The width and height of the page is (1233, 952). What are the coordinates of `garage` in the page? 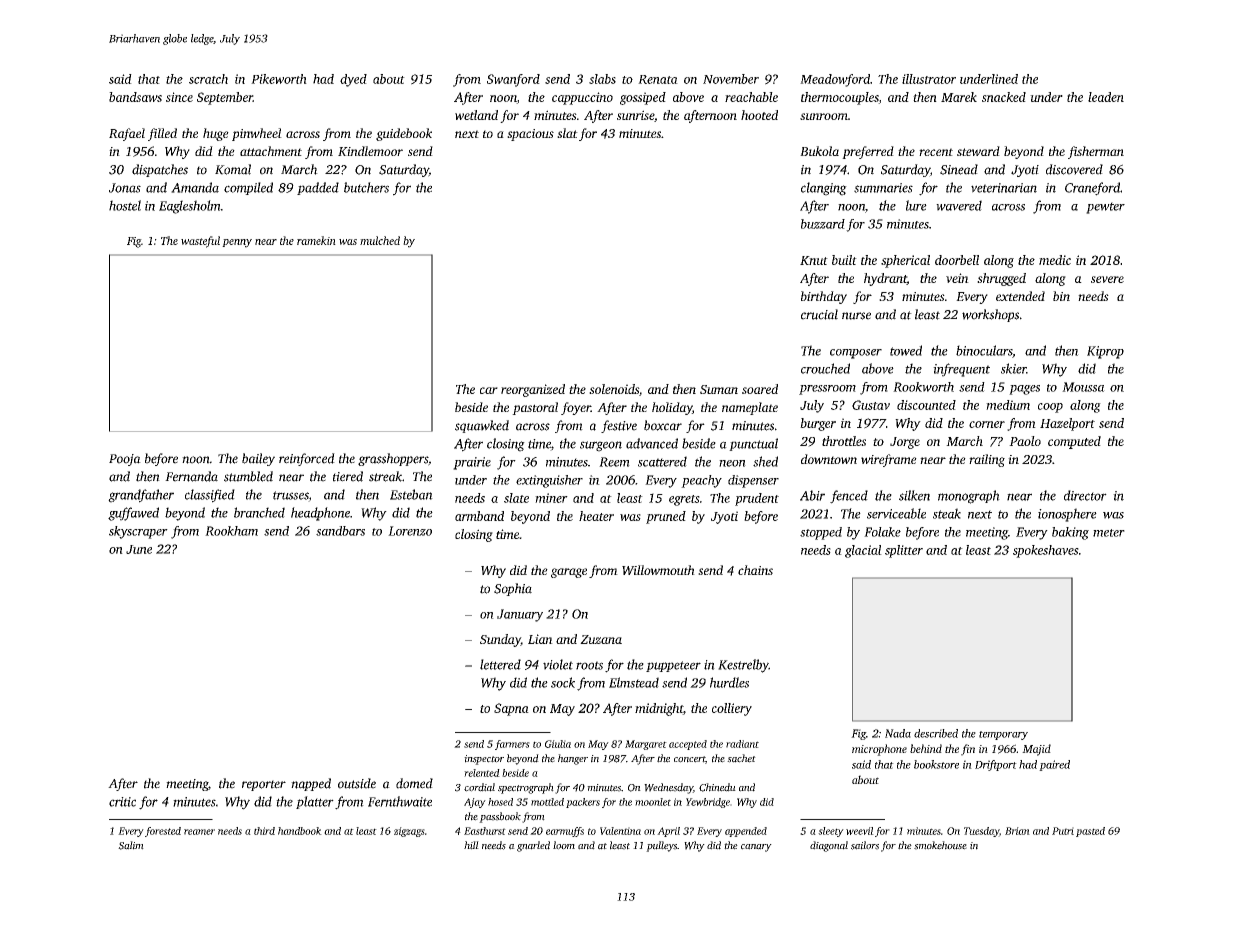 It's located at (569, 573).
